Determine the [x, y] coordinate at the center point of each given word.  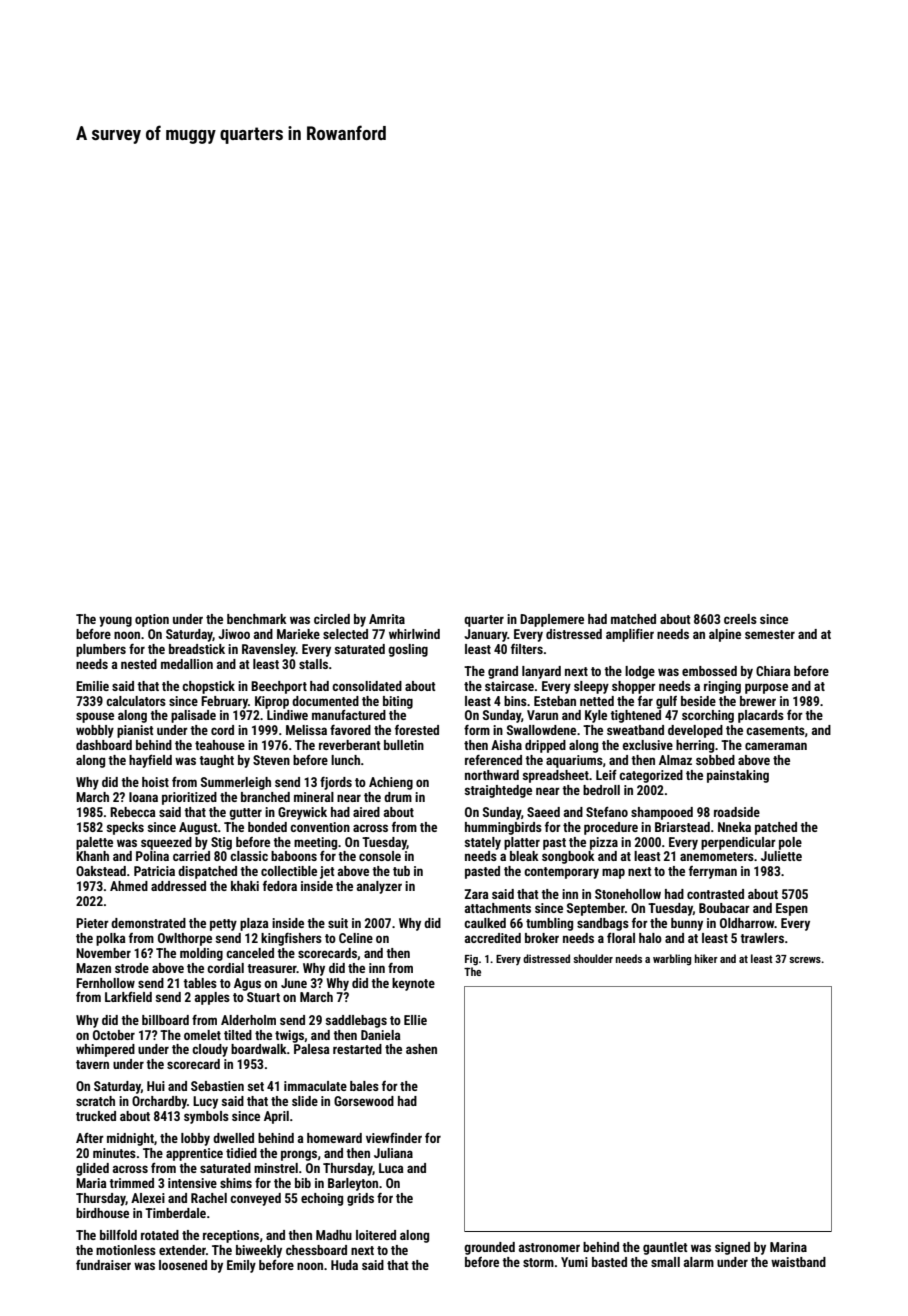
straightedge [498, 791]
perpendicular [738, 843]
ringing [722, 687]
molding [201, 954]
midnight [130, 1139]
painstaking [738, 776]
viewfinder [394, 1137]
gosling [408, 650]
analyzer [379, 887]
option [152, 620]
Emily [241, 1266]
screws [805, 960]
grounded [489, 1248]
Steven [271, 760]
